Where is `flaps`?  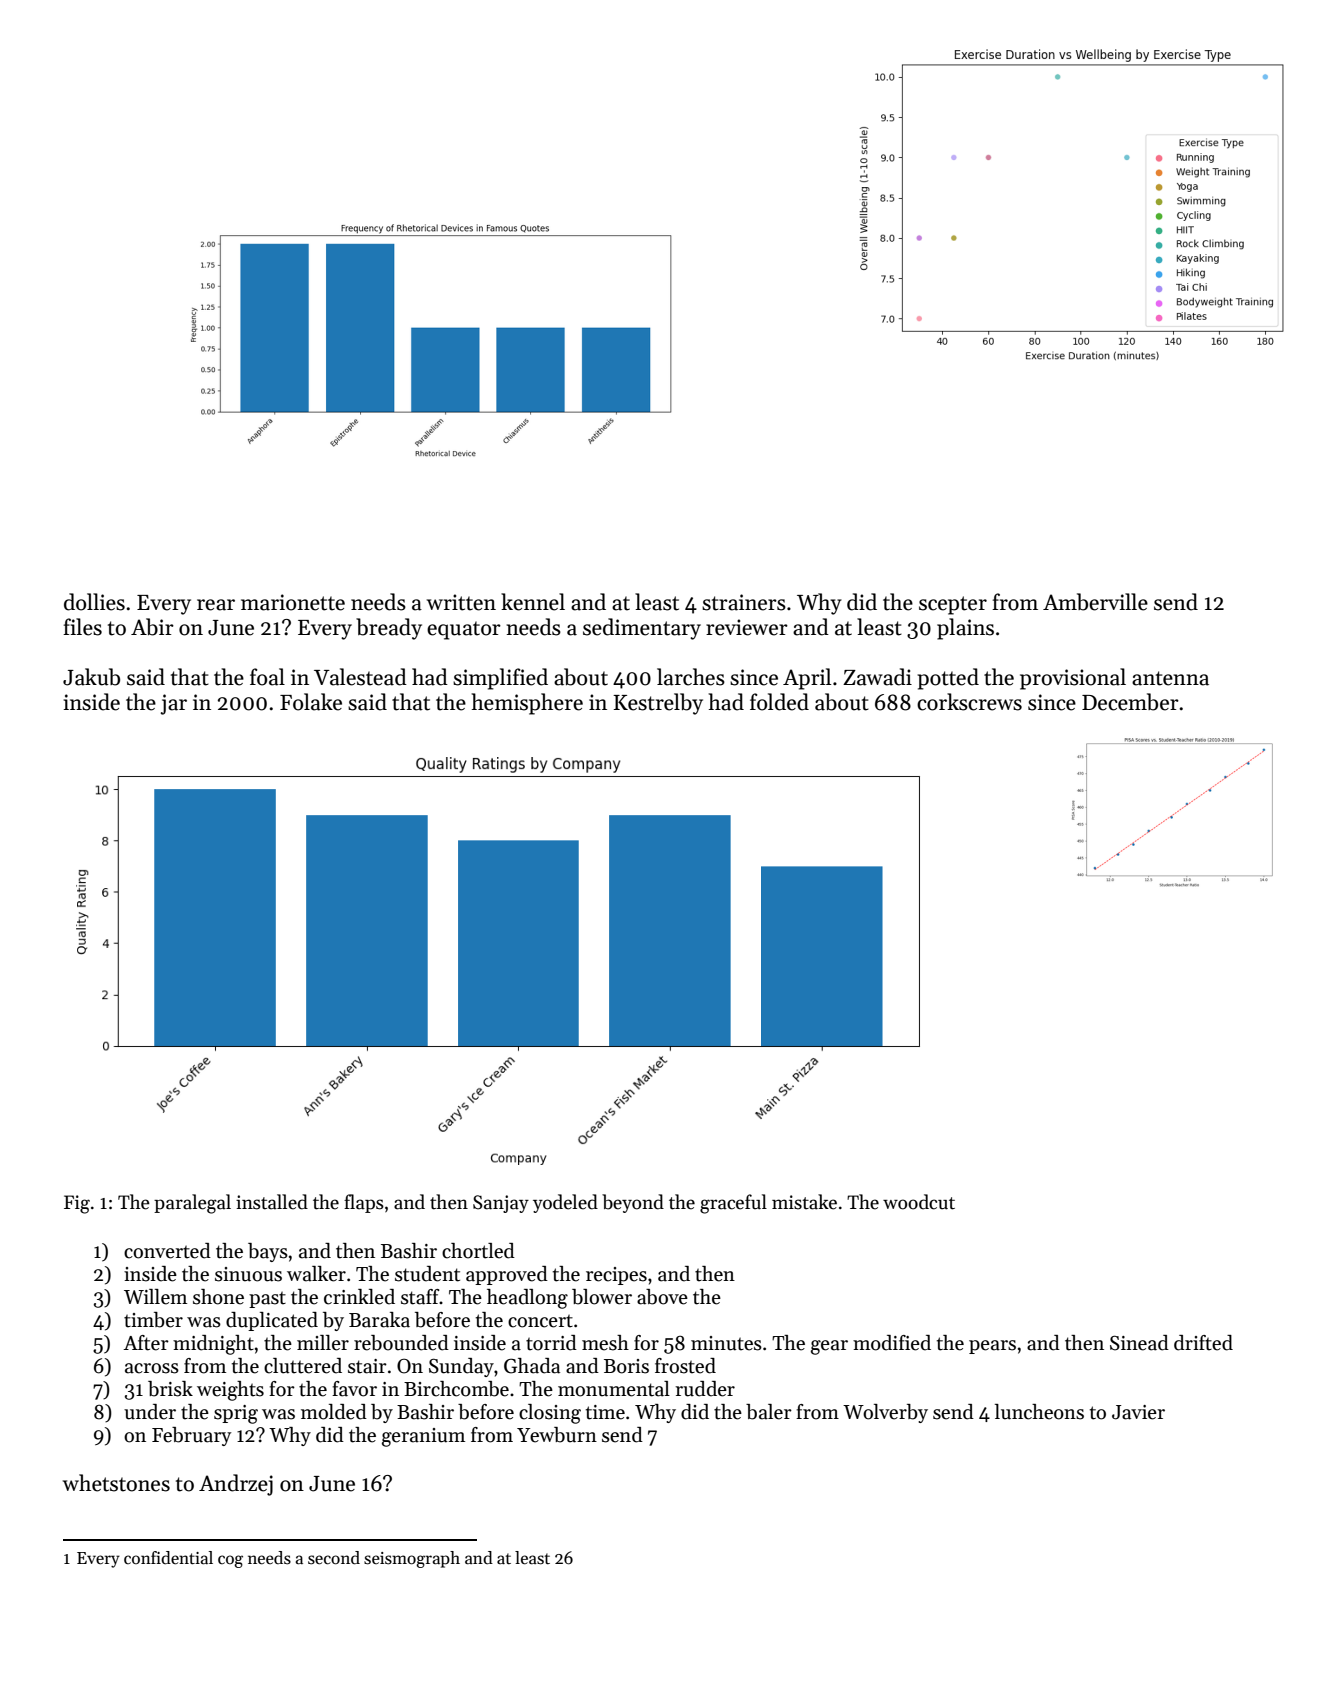 flaps is located at coordinates (364, 1203).
